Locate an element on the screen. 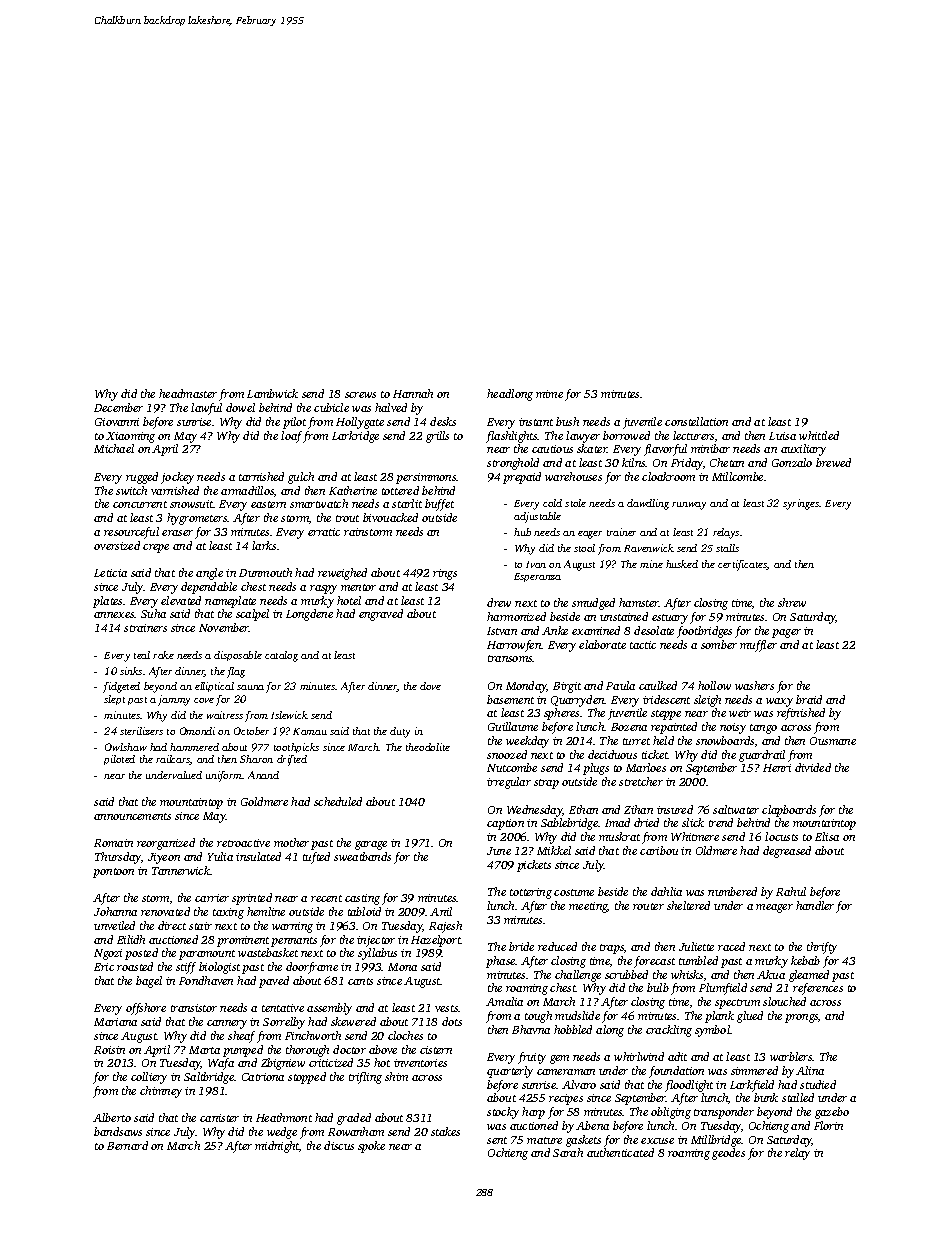 Image resolution: width=952 pixels, height=1233 pixels. hemline is located at coordinates (266, 911).
